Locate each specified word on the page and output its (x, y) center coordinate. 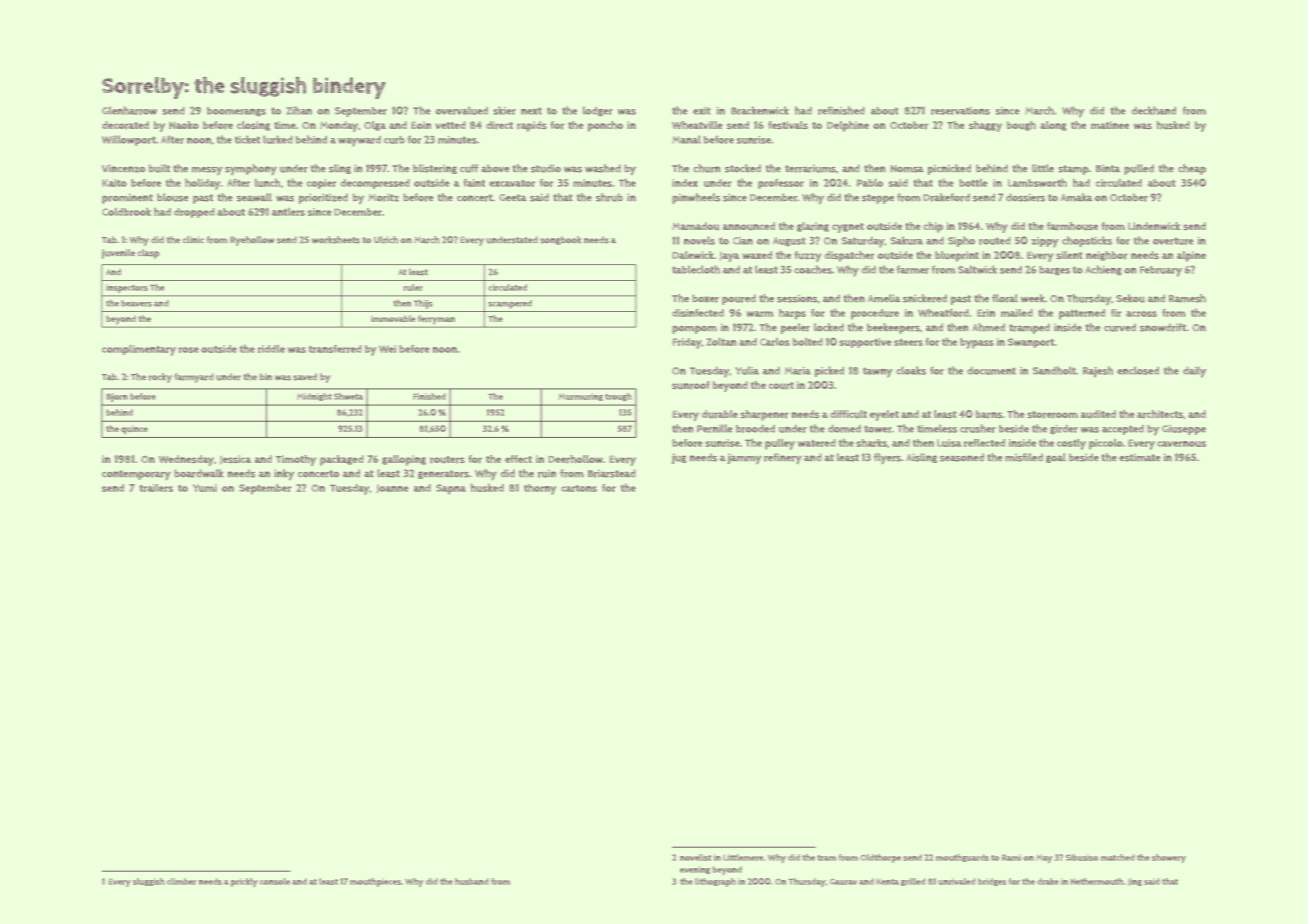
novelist (695, 857)
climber (181, 881)
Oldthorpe (880, 858)
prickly (244, 882)
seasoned (962, 457)
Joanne (392, 488)
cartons (579, 488)
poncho (605, 126)
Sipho (961, 241)
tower (878, 429)
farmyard (194, 378)
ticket (247, 139)
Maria (798, 371)
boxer (705, 298)
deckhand (1154, 110)
